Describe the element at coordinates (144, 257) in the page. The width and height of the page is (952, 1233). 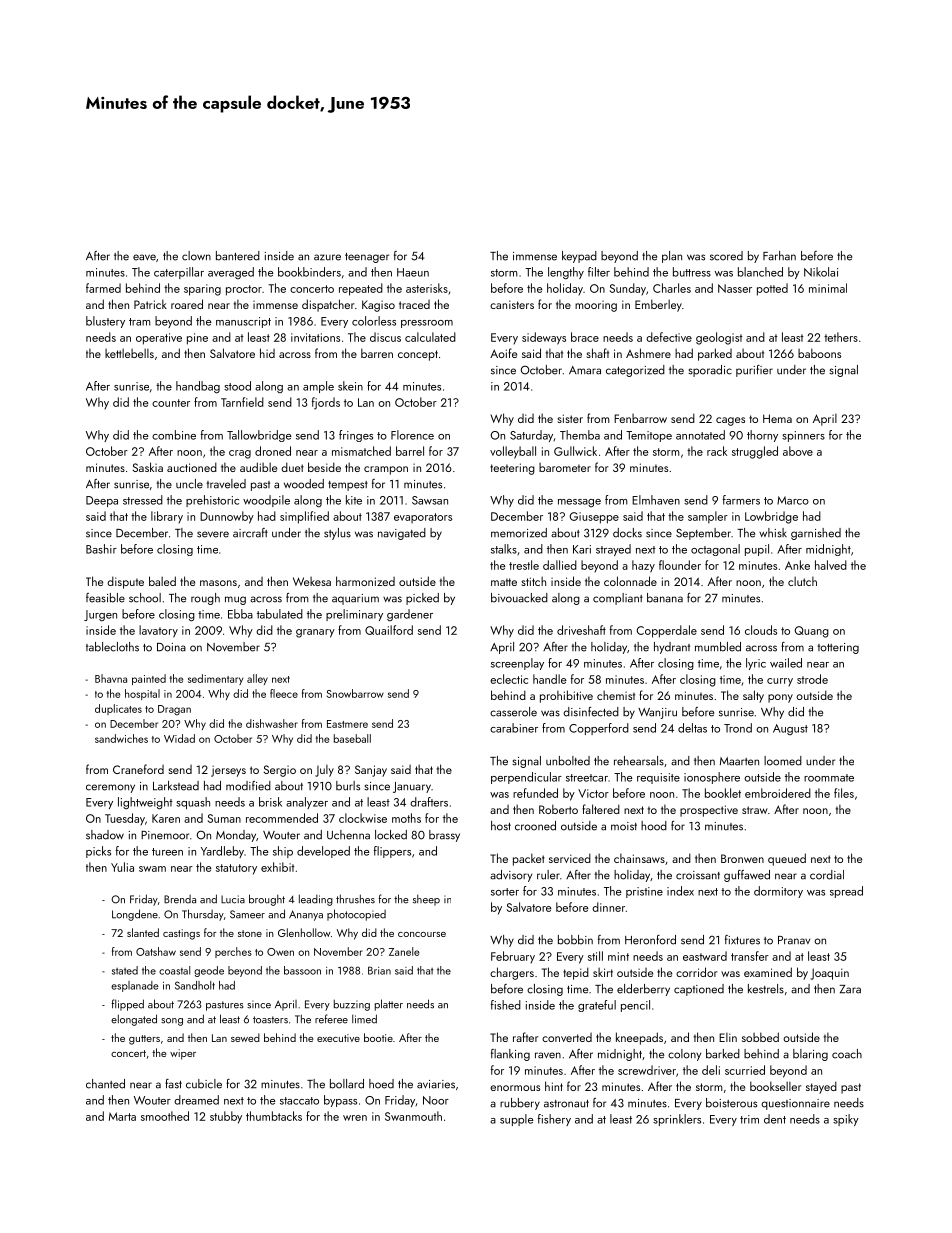
I see `eave` at that location.
